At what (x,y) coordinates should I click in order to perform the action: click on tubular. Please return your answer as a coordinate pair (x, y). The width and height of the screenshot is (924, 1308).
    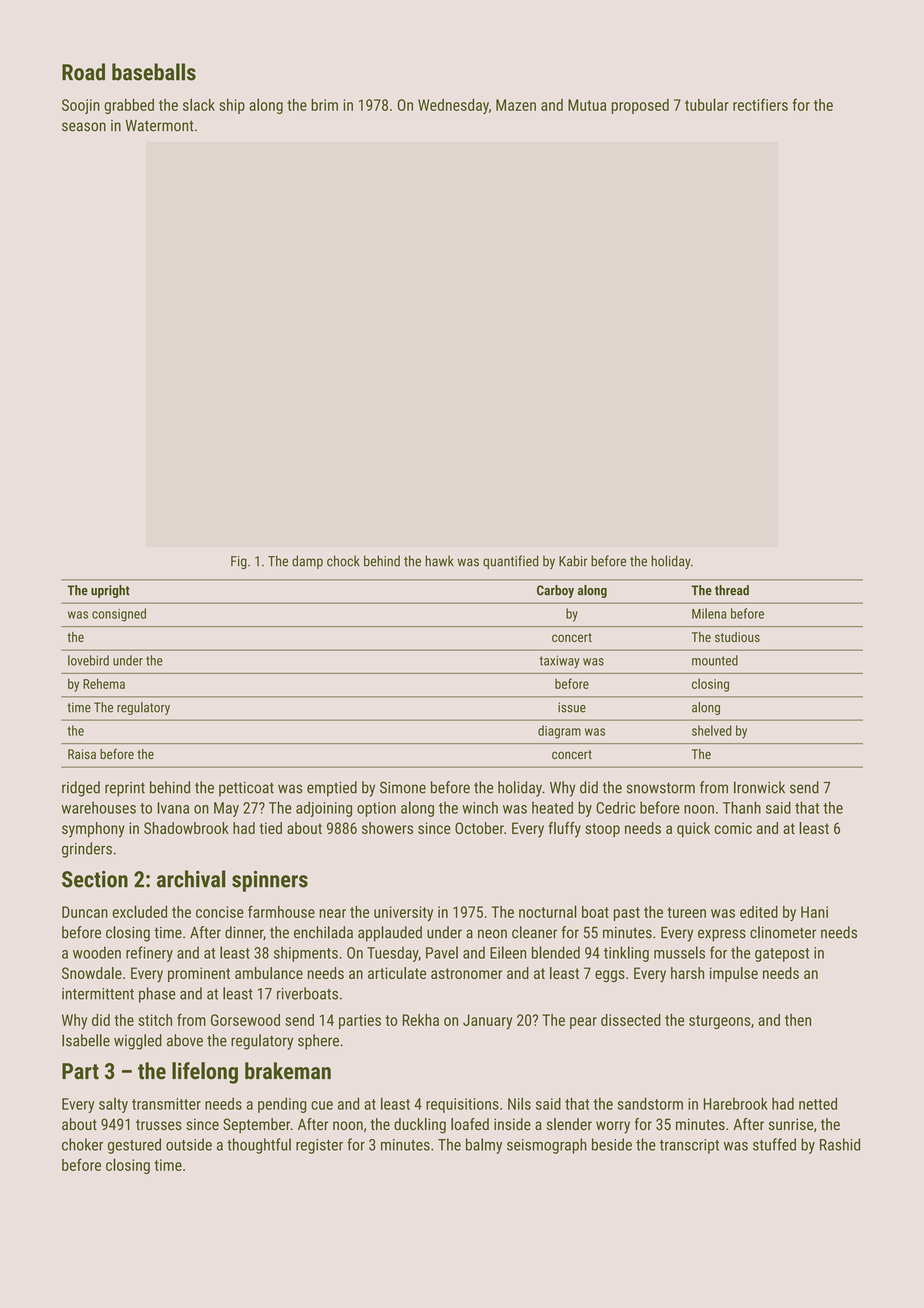
    Looking at the image, I should click on (707, 104).
